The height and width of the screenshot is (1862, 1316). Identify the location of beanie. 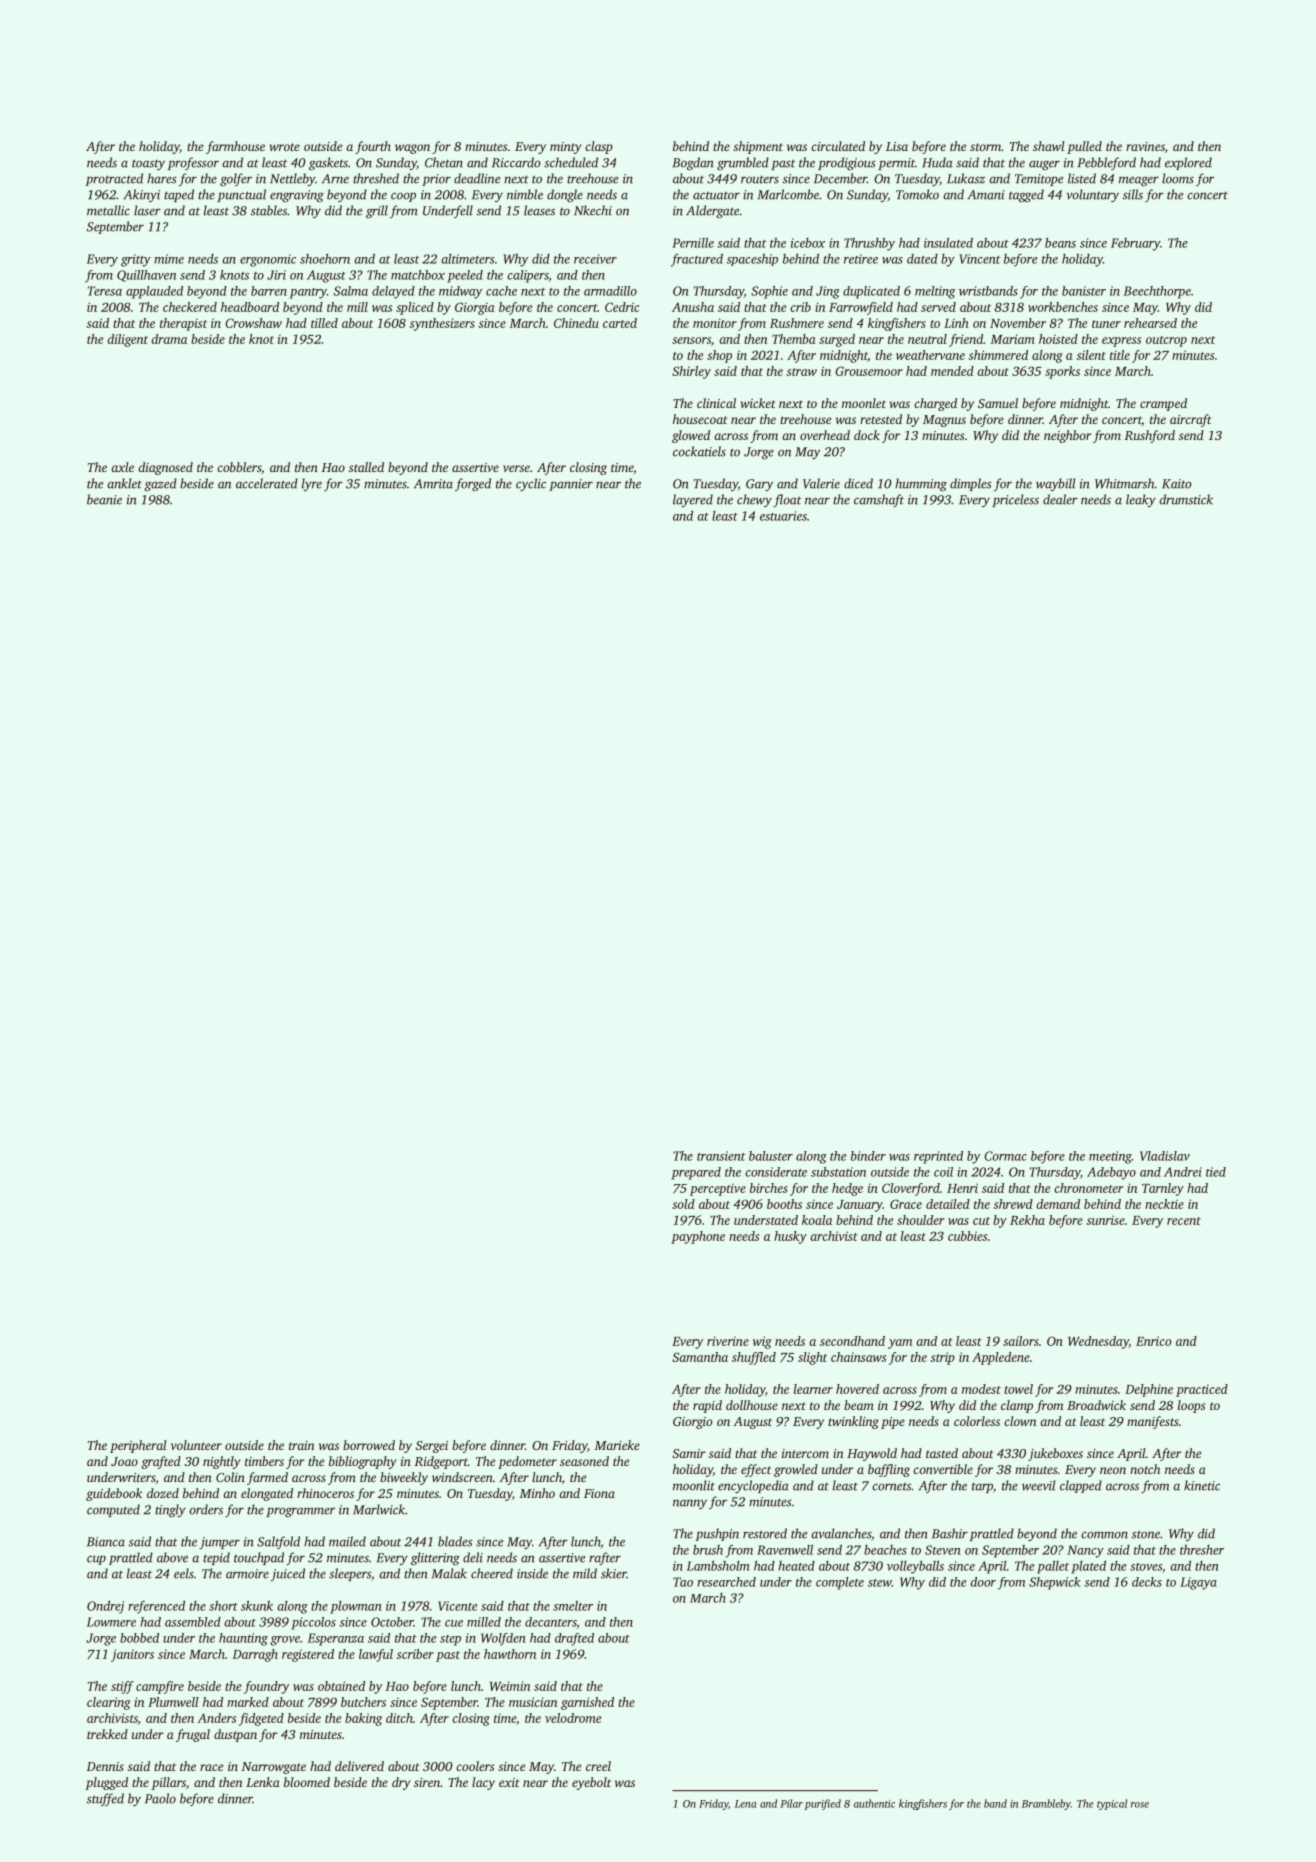
(104, 499).
